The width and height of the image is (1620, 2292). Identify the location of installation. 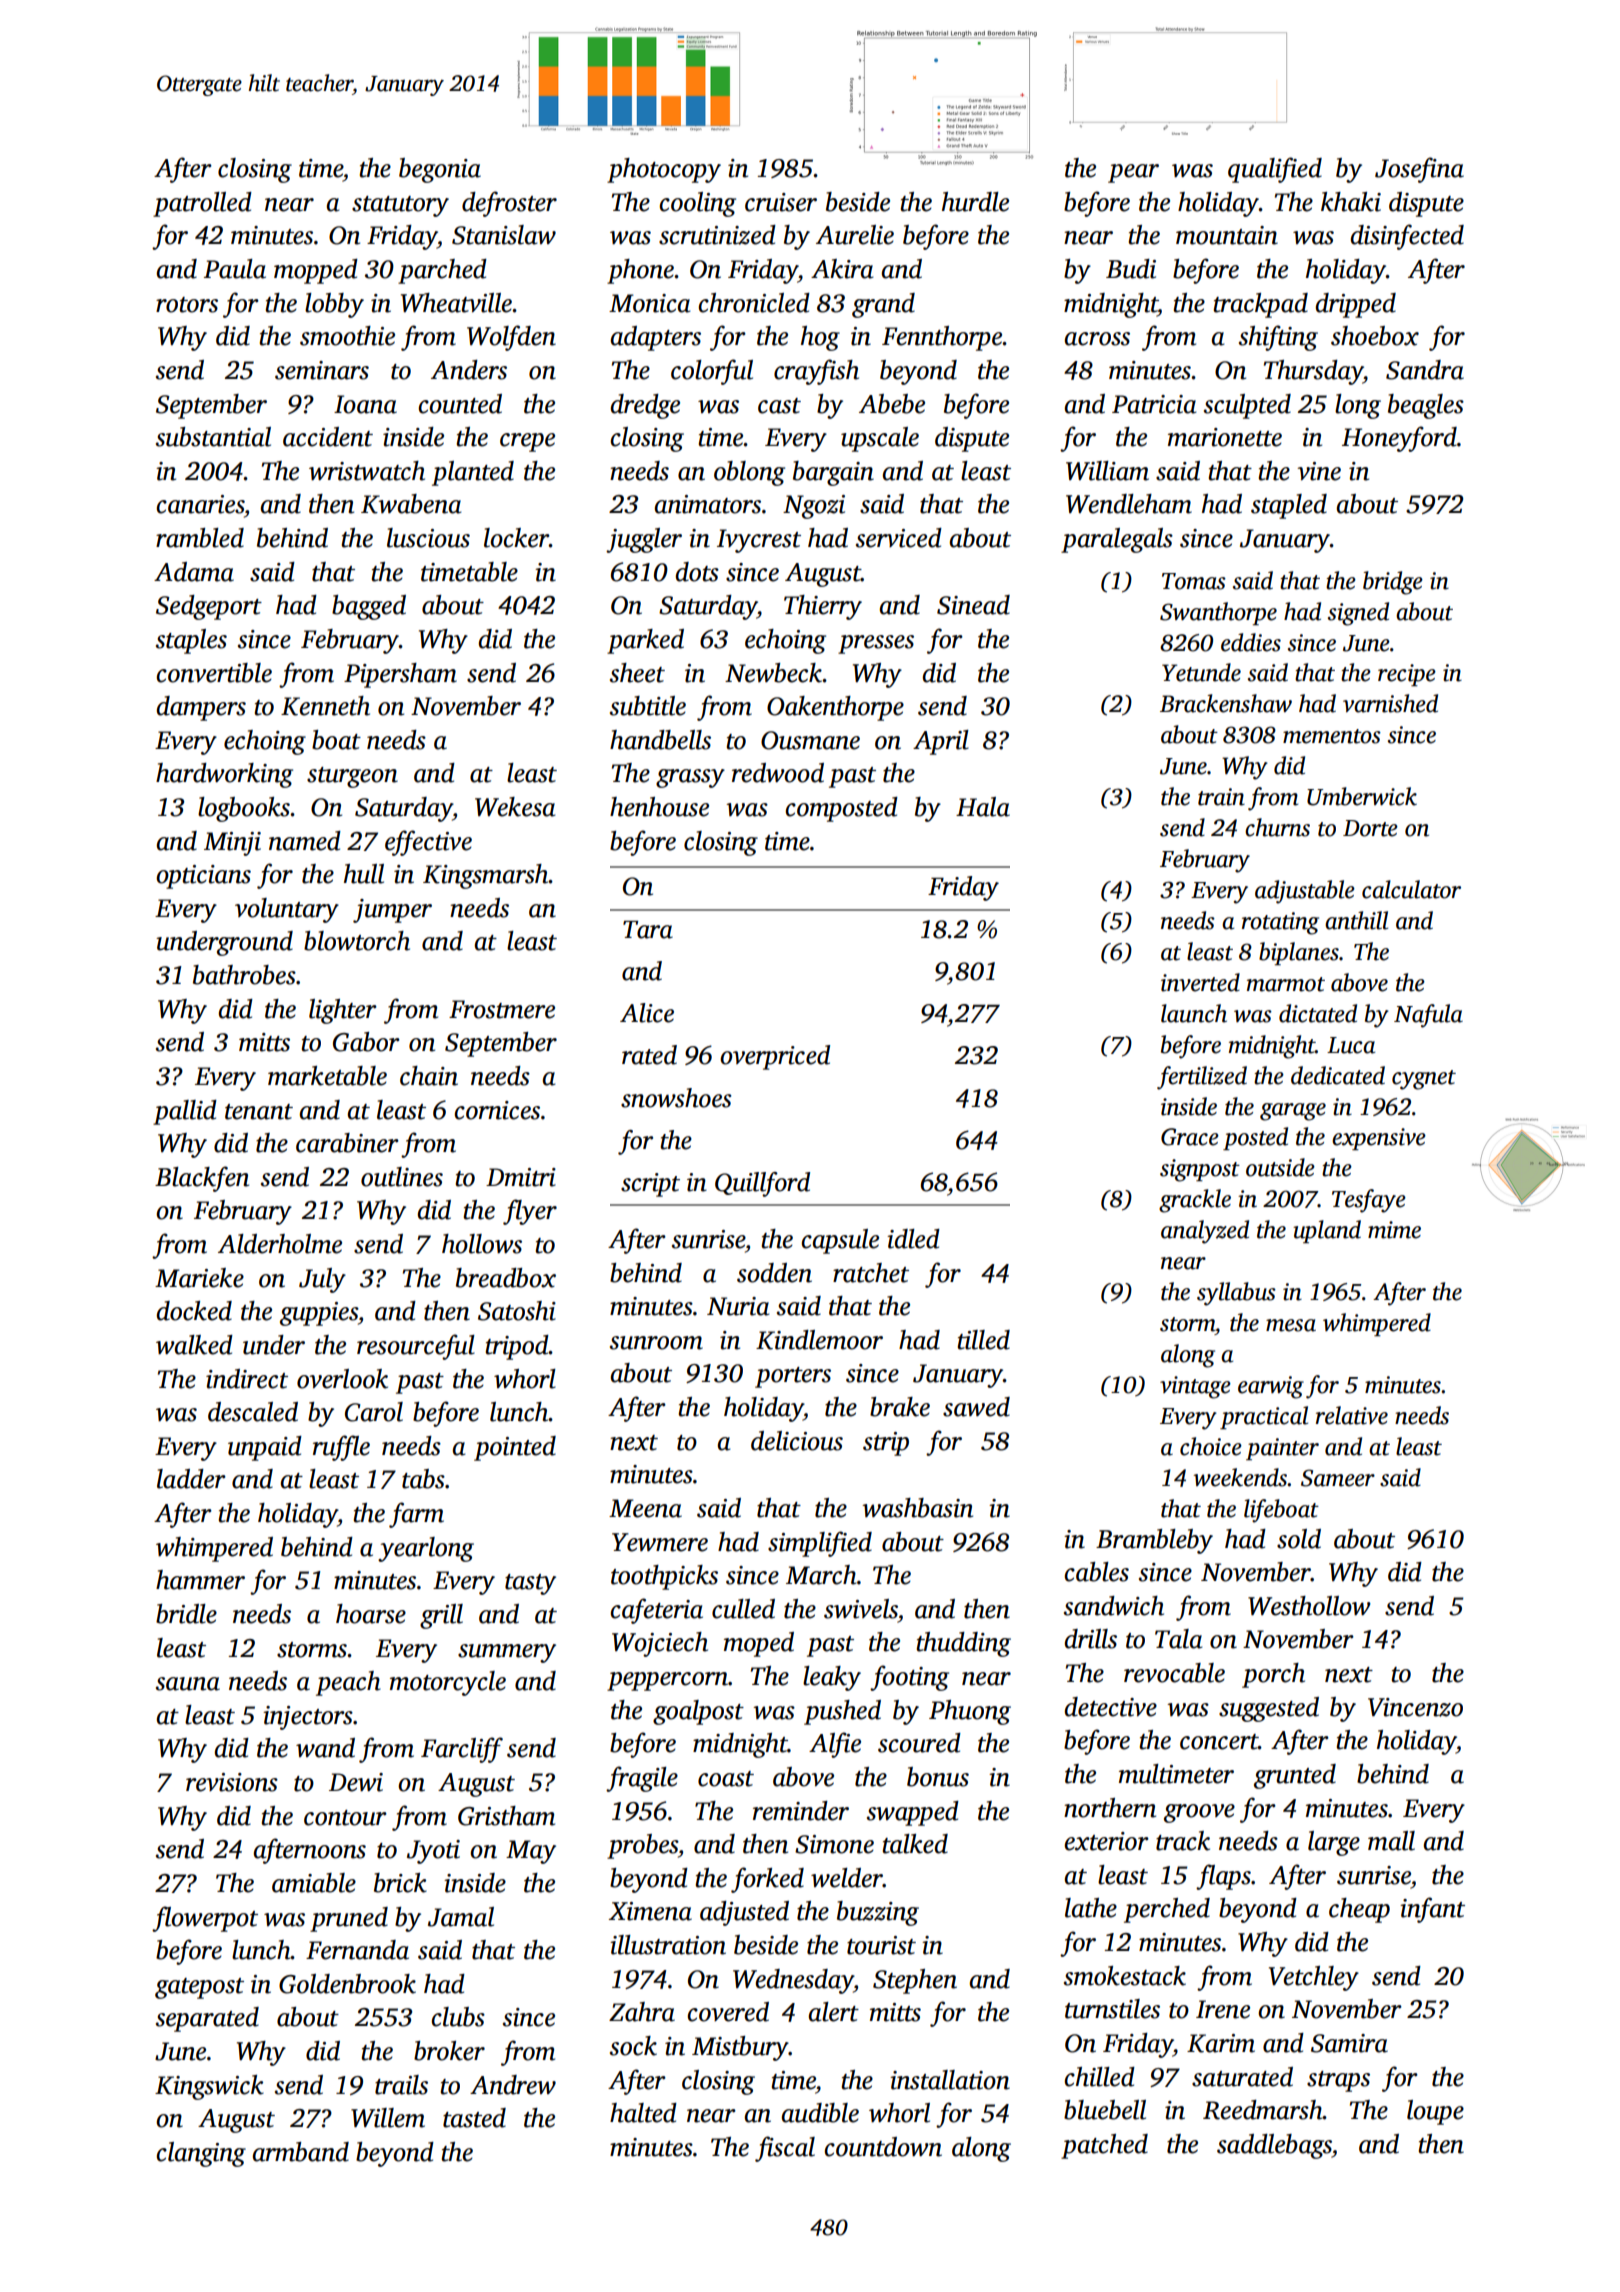
(950, 2080).
